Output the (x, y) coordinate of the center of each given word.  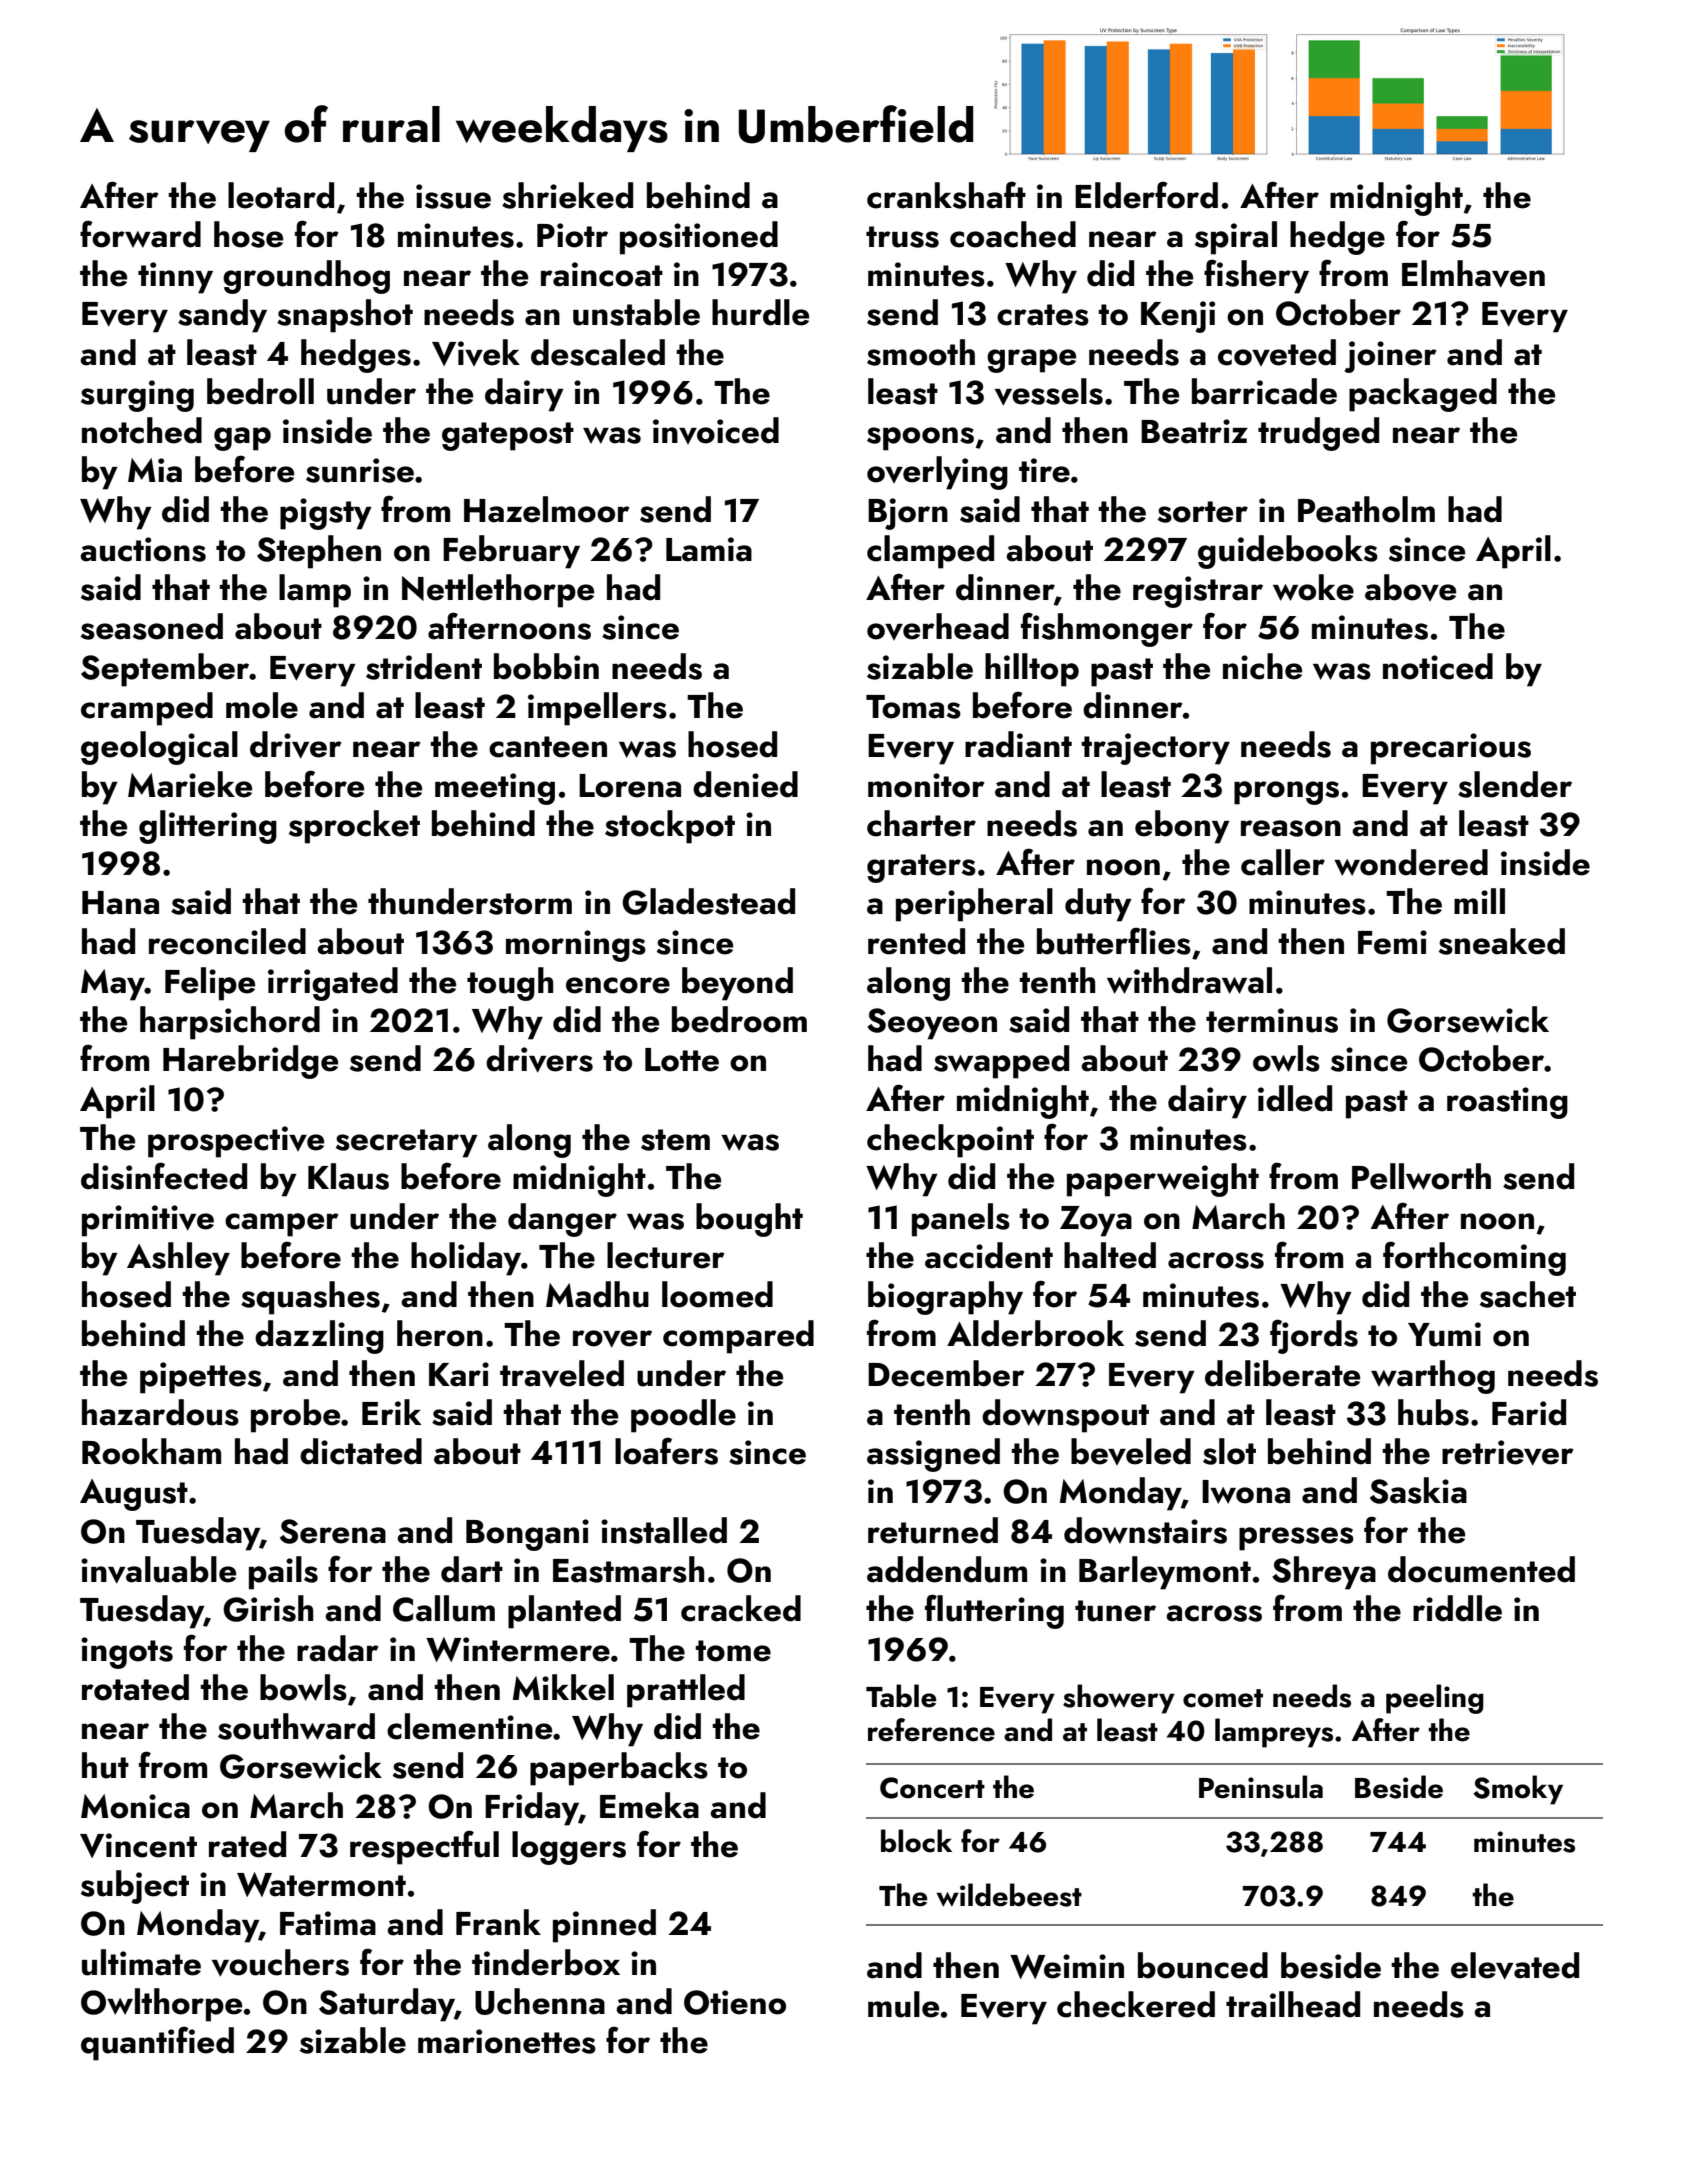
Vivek (476, 352)
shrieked (567, 195)
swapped (1001, 1062)
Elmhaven (1473, 274)
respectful (424, 1847)
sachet (1528, 1294)
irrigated (333, 984)
